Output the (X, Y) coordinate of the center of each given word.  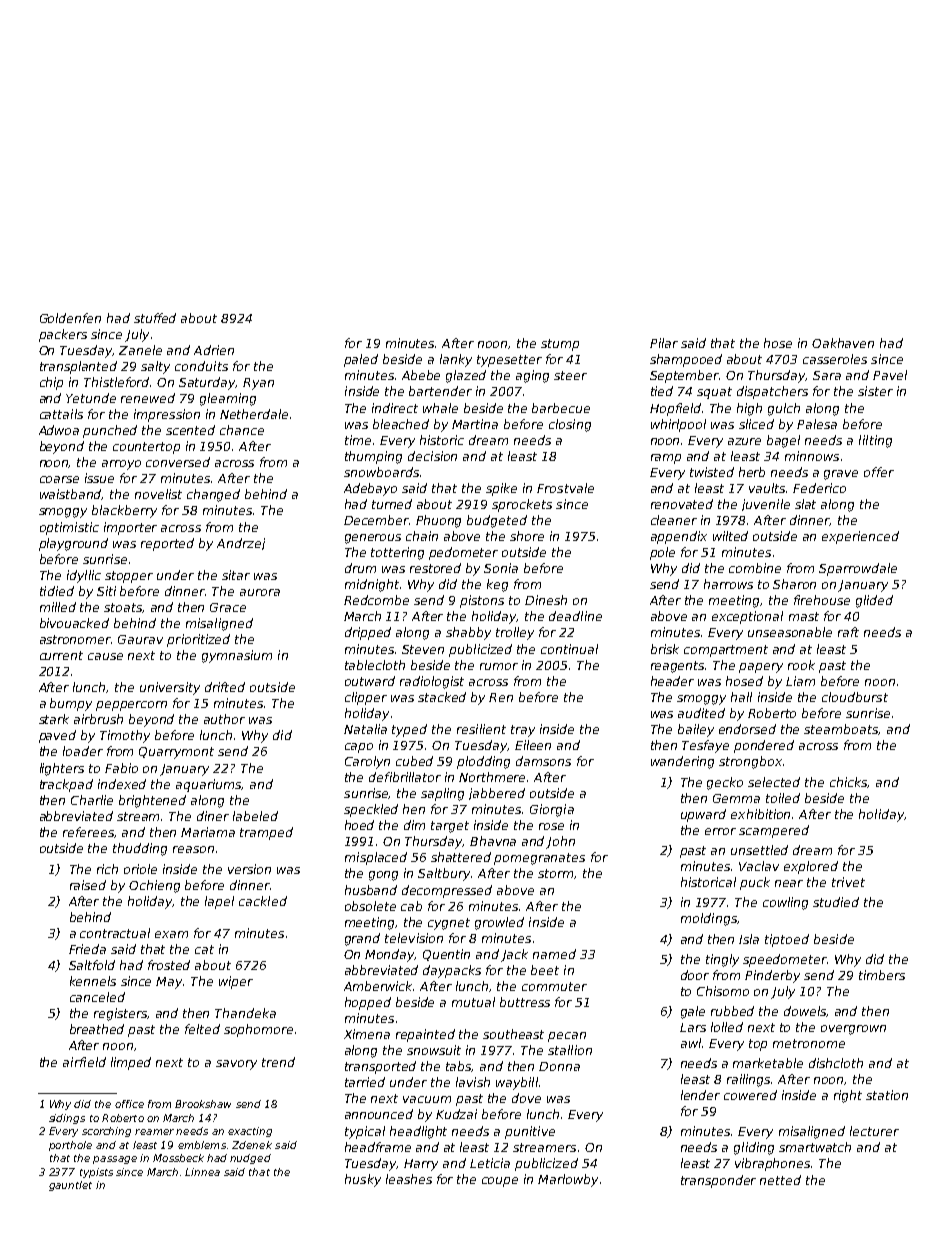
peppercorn (131, 706)
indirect (395, 408)
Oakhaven (843, 343)
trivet (848, 882)
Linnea (202, 1172)
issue (99, 478)
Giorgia (552, 810)
